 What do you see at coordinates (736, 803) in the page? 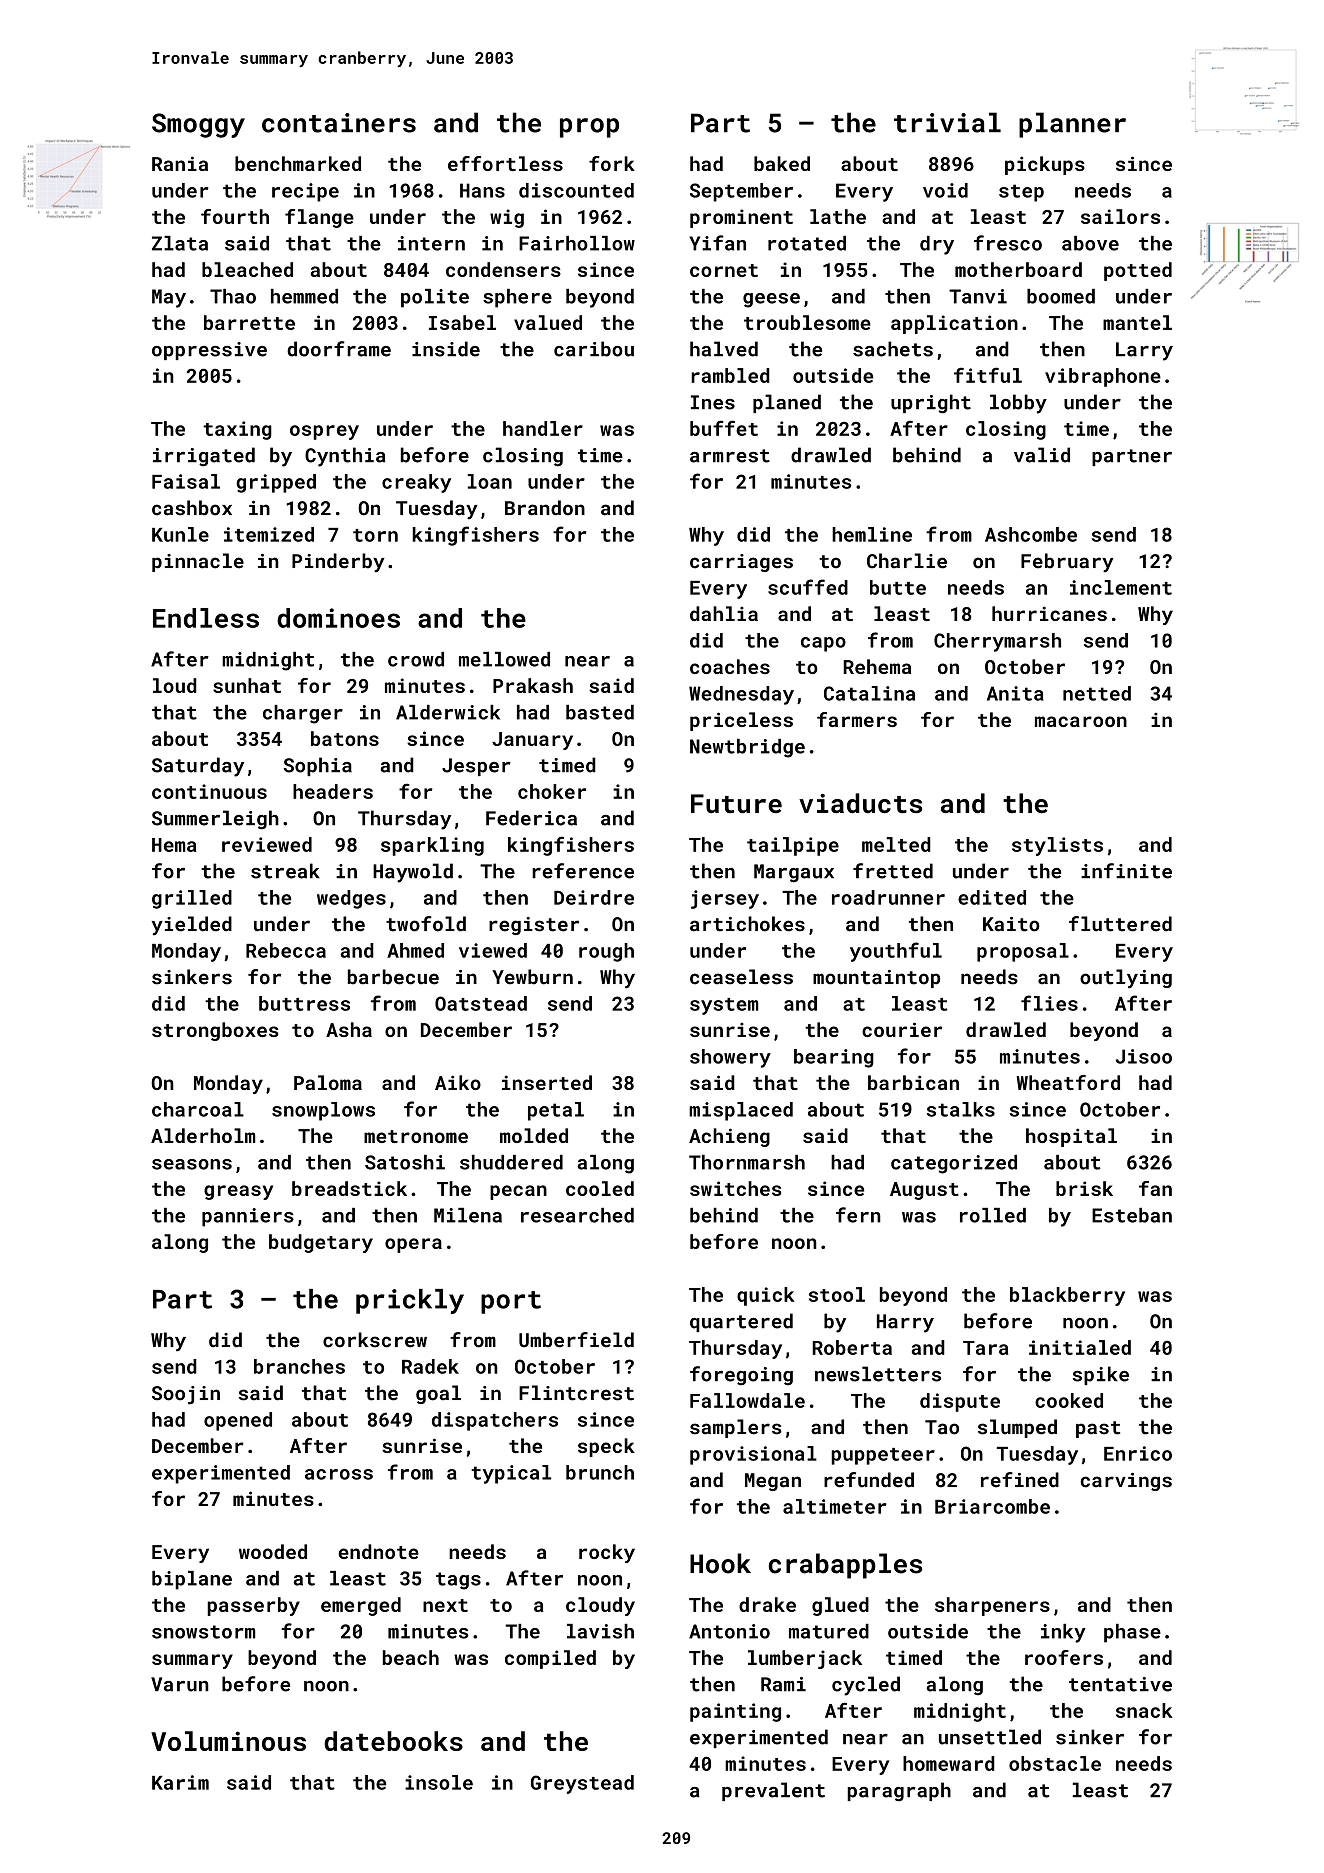
I see `Future` at bounding box center [736, 803].
